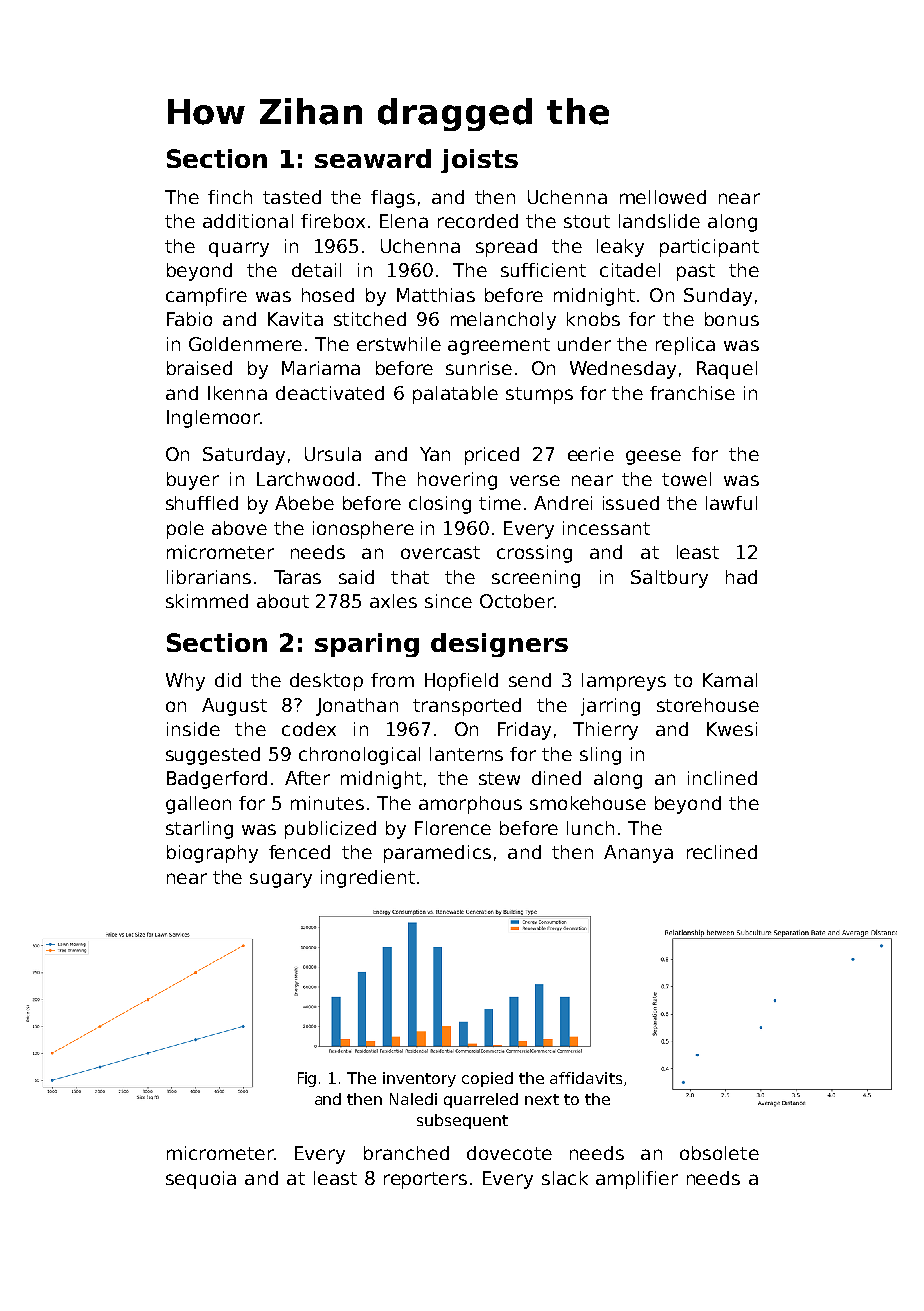 This screenshot has width=924, height=1311. What do you see at coordinates (506, 248) in the screenshot?
I see `spread` at bounding box center [506, 248].
